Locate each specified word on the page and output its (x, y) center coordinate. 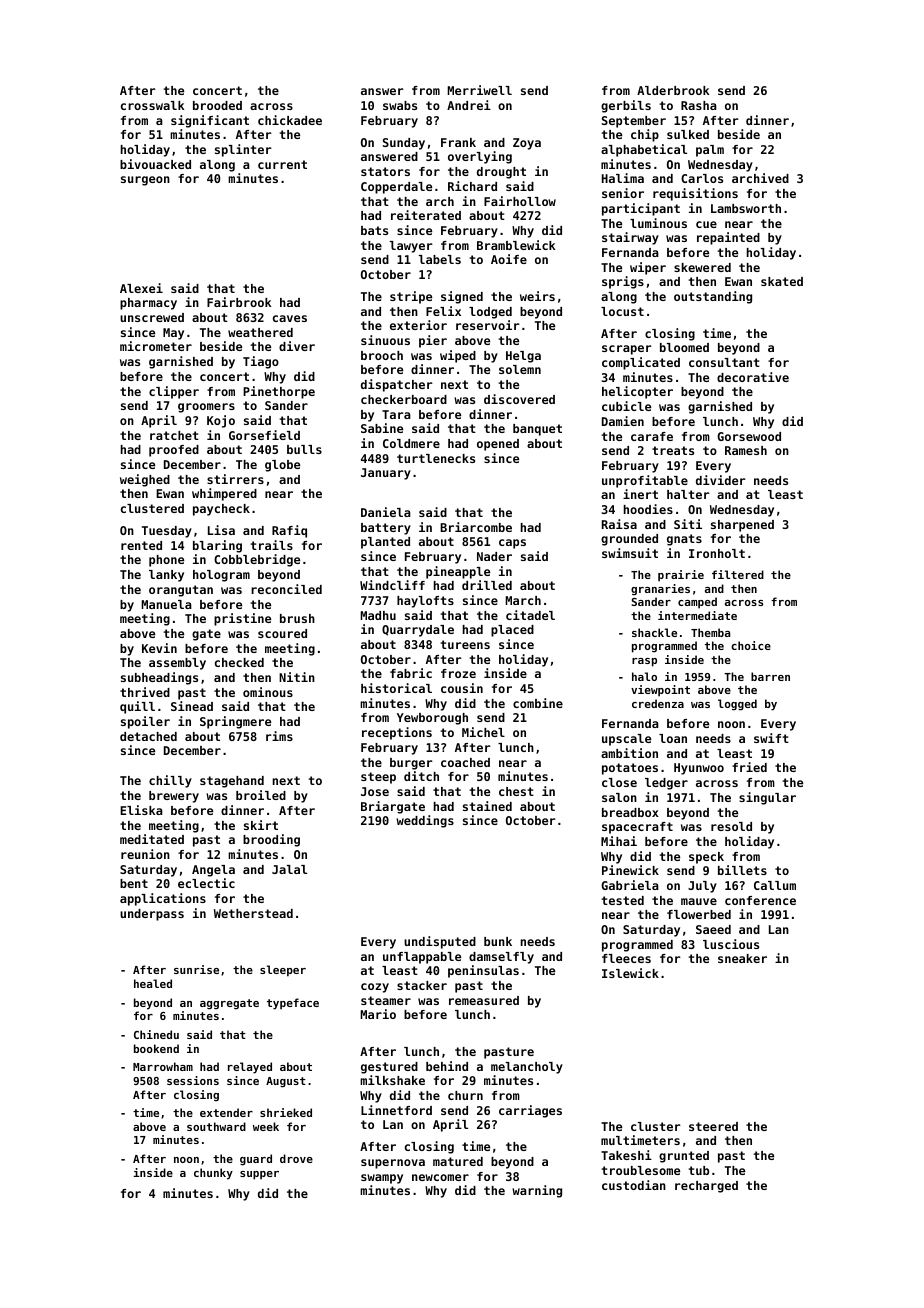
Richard (472, 186)
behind (447, 1066)
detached (148, 736)
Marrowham (163, 1066)
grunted (684, 1157)
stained (487, 806)
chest (516, 791)
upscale (626, 740)
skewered (702, 267)
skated (782, 281)
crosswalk (152, 105)
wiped (458, 356)
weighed (145, 480)
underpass (152, 915)
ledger (666, 784)
